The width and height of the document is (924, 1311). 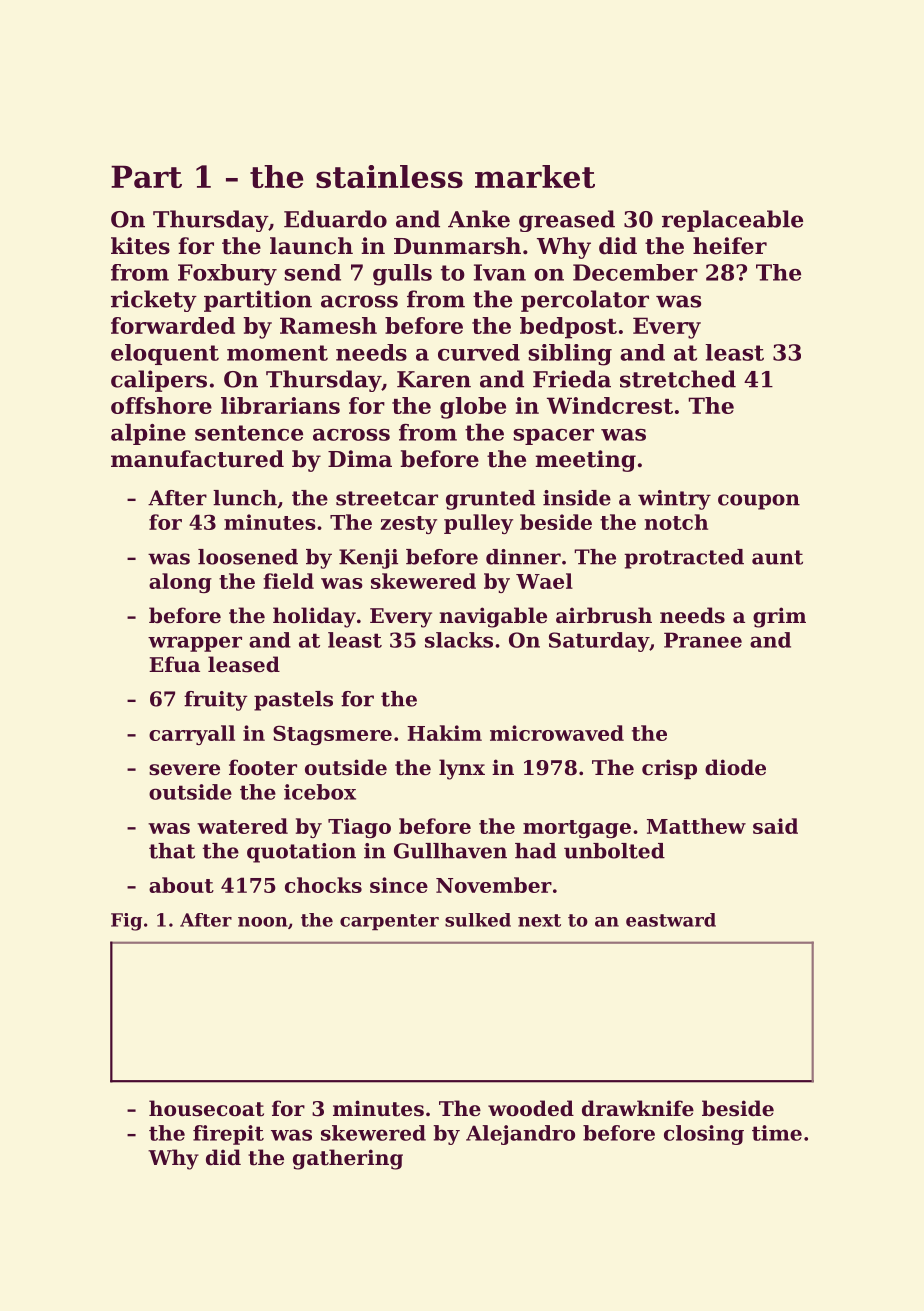 What do you see at coordinates (520, 1135) in the document?
I see `Alejandro` at bounding box center [520, 1135].
